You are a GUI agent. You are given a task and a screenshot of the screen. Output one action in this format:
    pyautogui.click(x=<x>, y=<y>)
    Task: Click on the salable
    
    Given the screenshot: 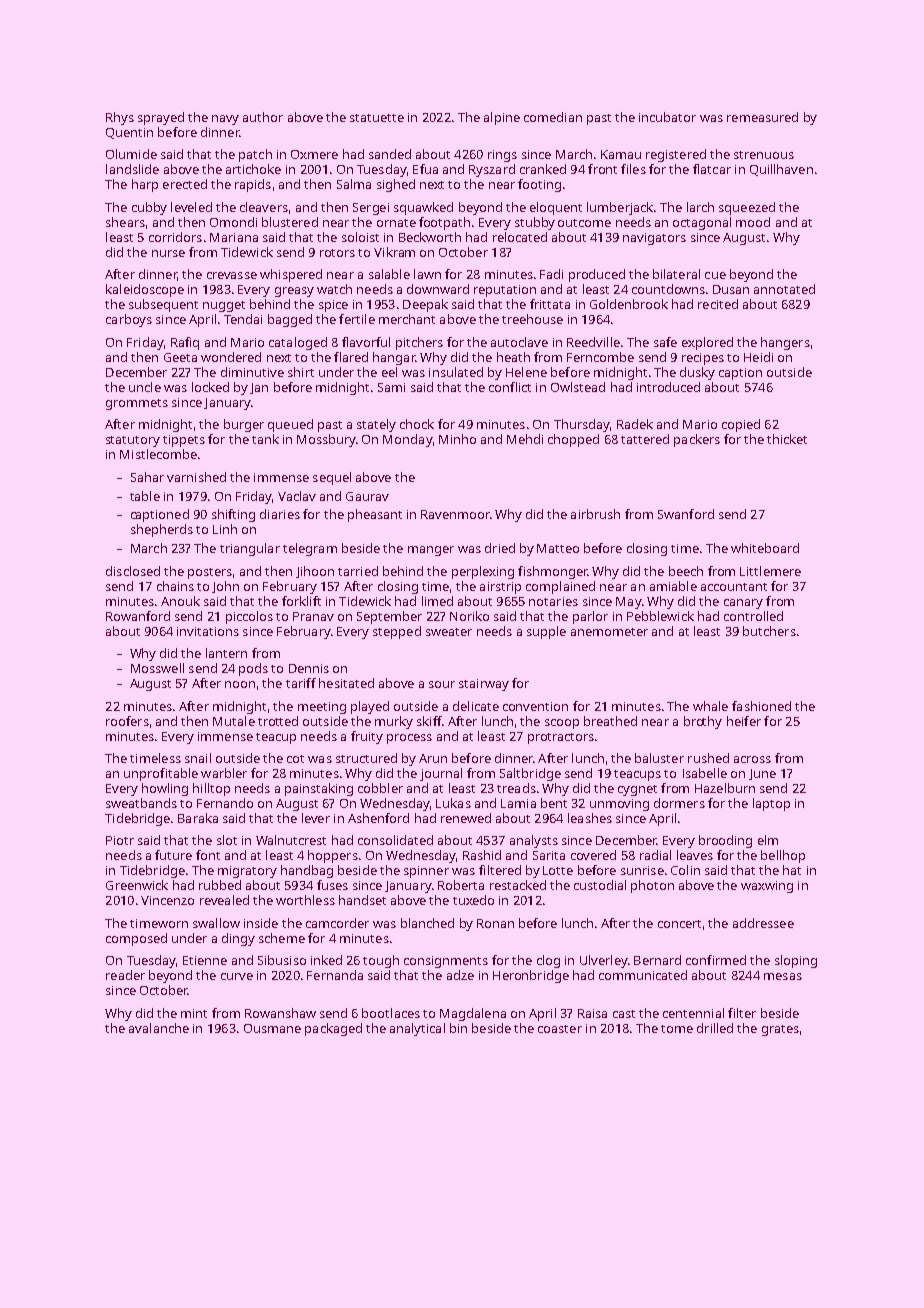 What is the action you would take?
    pyautogui.click(x=389, y=274)
